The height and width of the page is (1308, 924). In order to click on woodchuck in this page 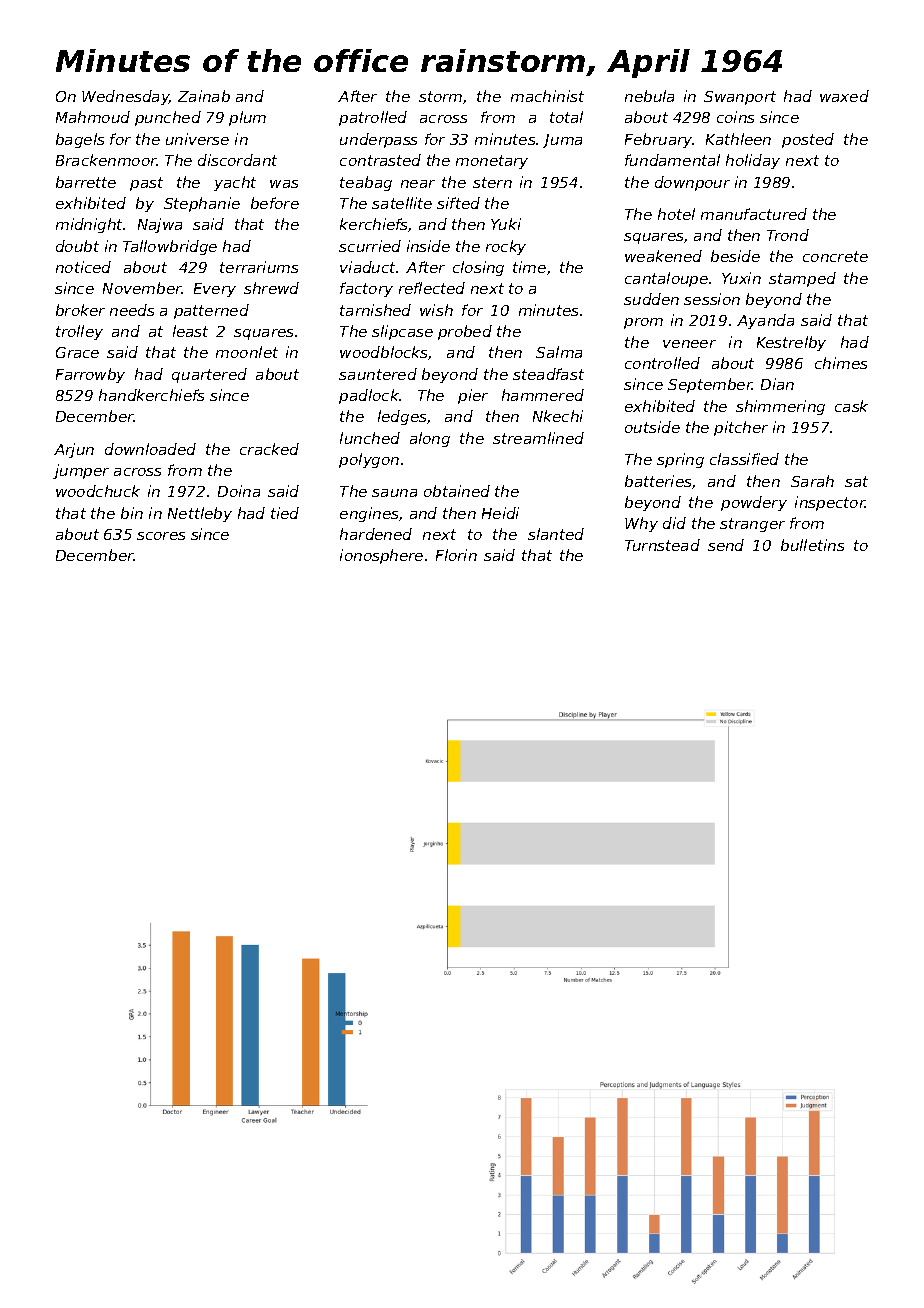, I will do `click(98, 491)`.
